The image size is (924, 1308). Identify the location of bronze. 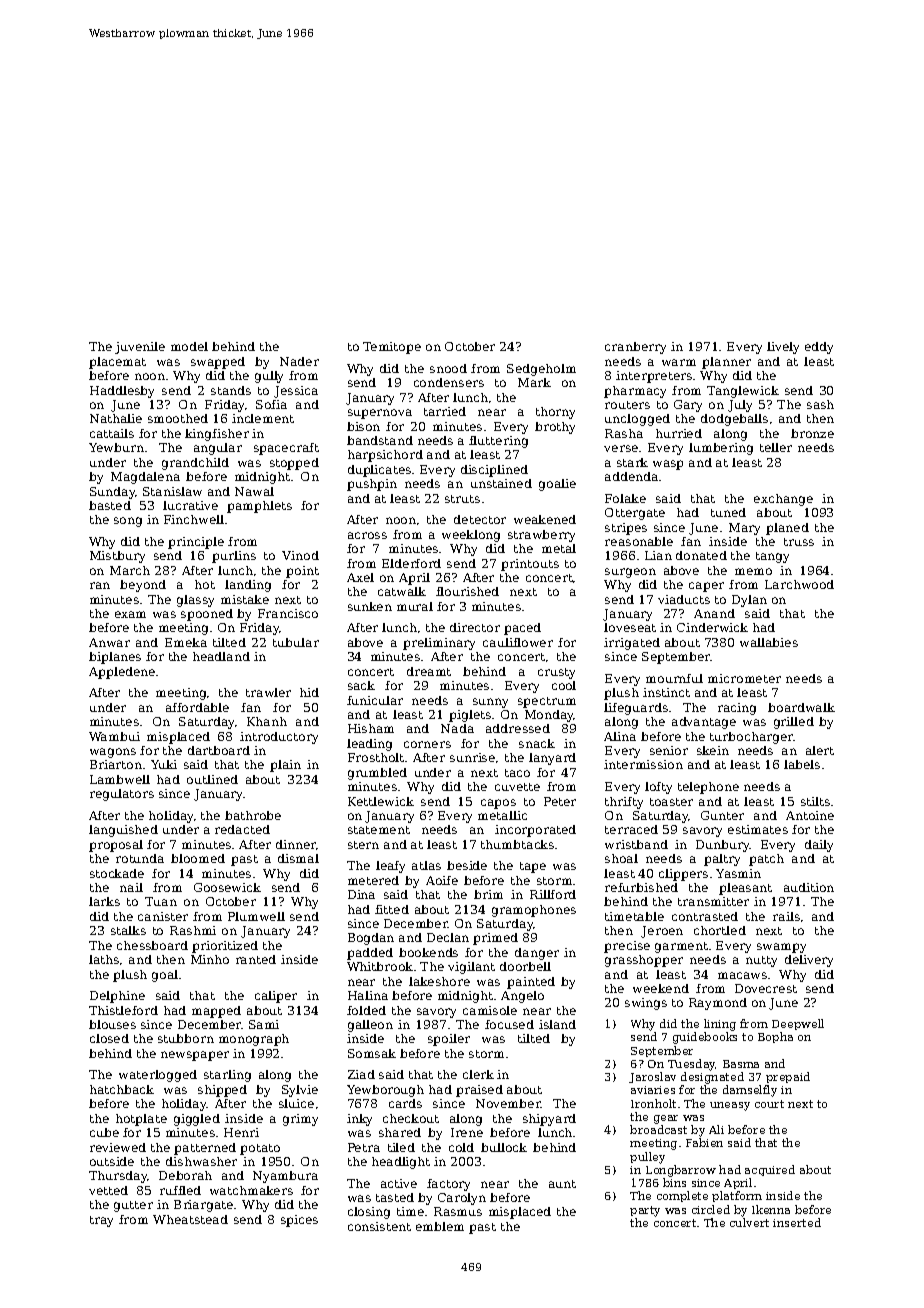
(812, 433).
